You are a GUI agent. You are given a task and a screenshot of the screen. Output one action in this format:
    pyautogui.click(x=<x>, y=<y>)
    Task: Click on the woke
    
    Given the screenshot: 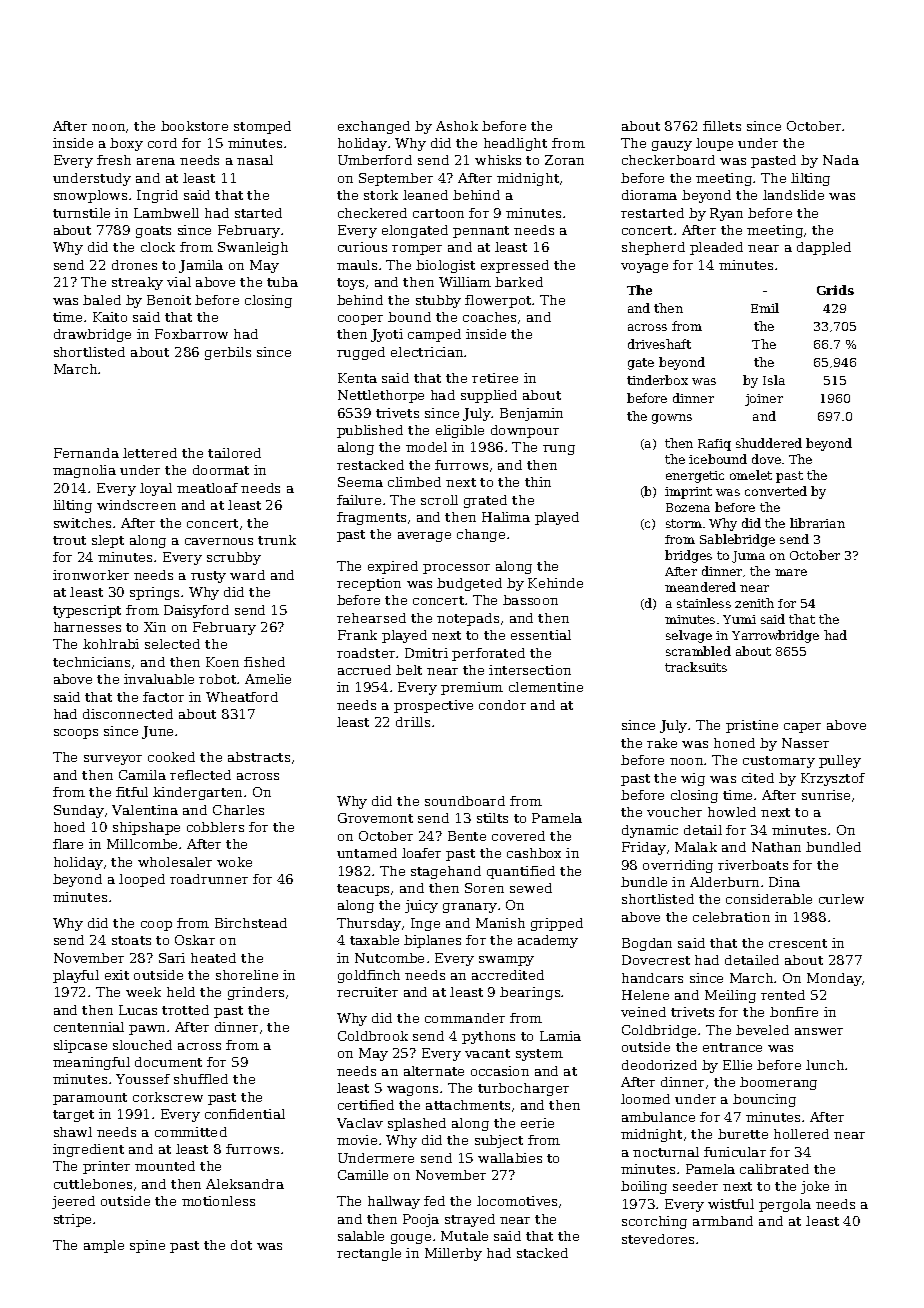 What is the action you would take?
    pyautogui.click(x=234, y=862)
